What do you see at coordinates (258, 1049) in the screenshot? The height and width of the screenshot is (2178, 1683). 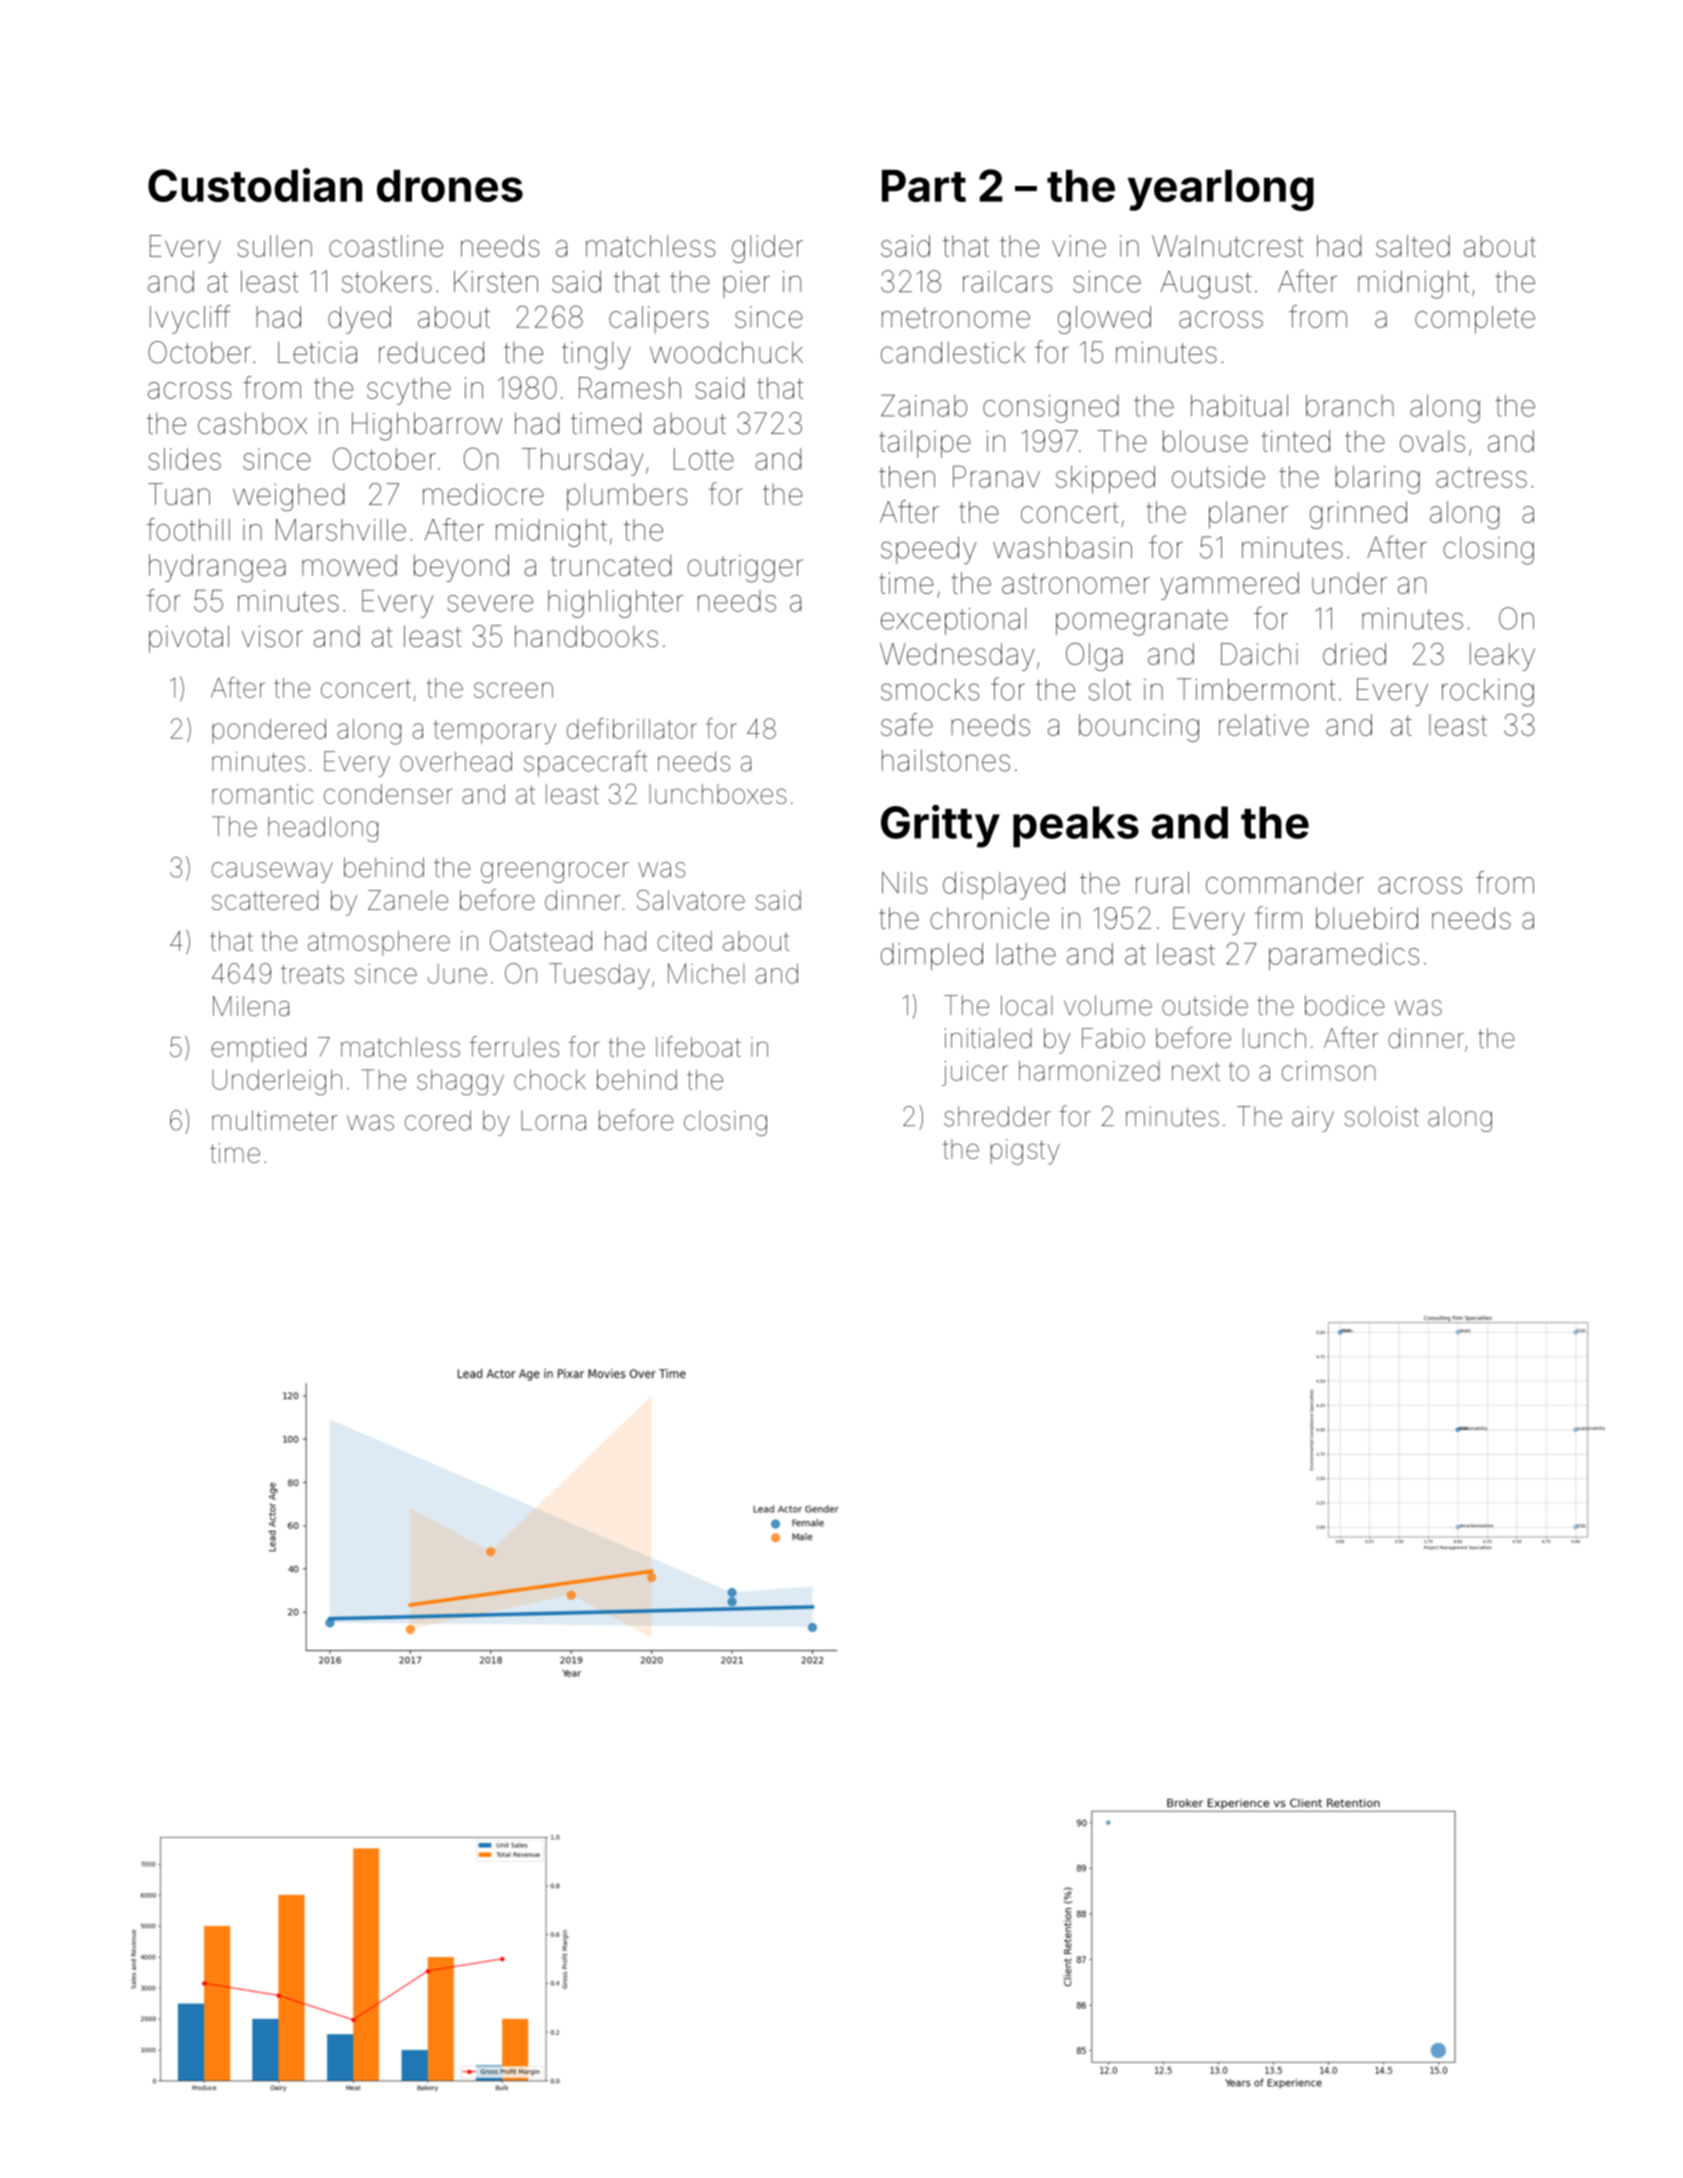 I see `emptied` at bounding box center [258, 1049].
